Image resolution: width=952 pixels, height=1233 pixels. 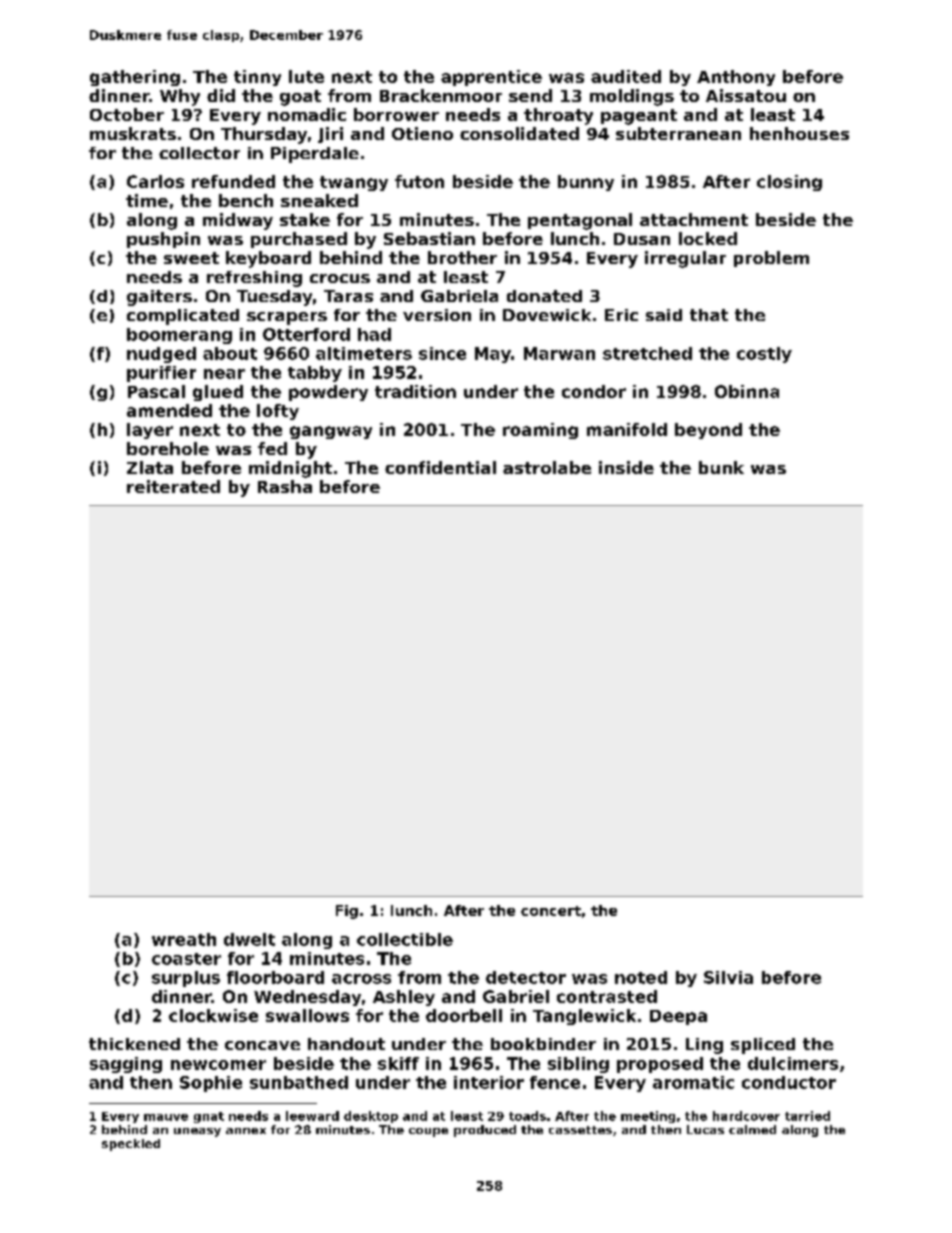 I want to click on bunny, so click(x=586, y=183).
